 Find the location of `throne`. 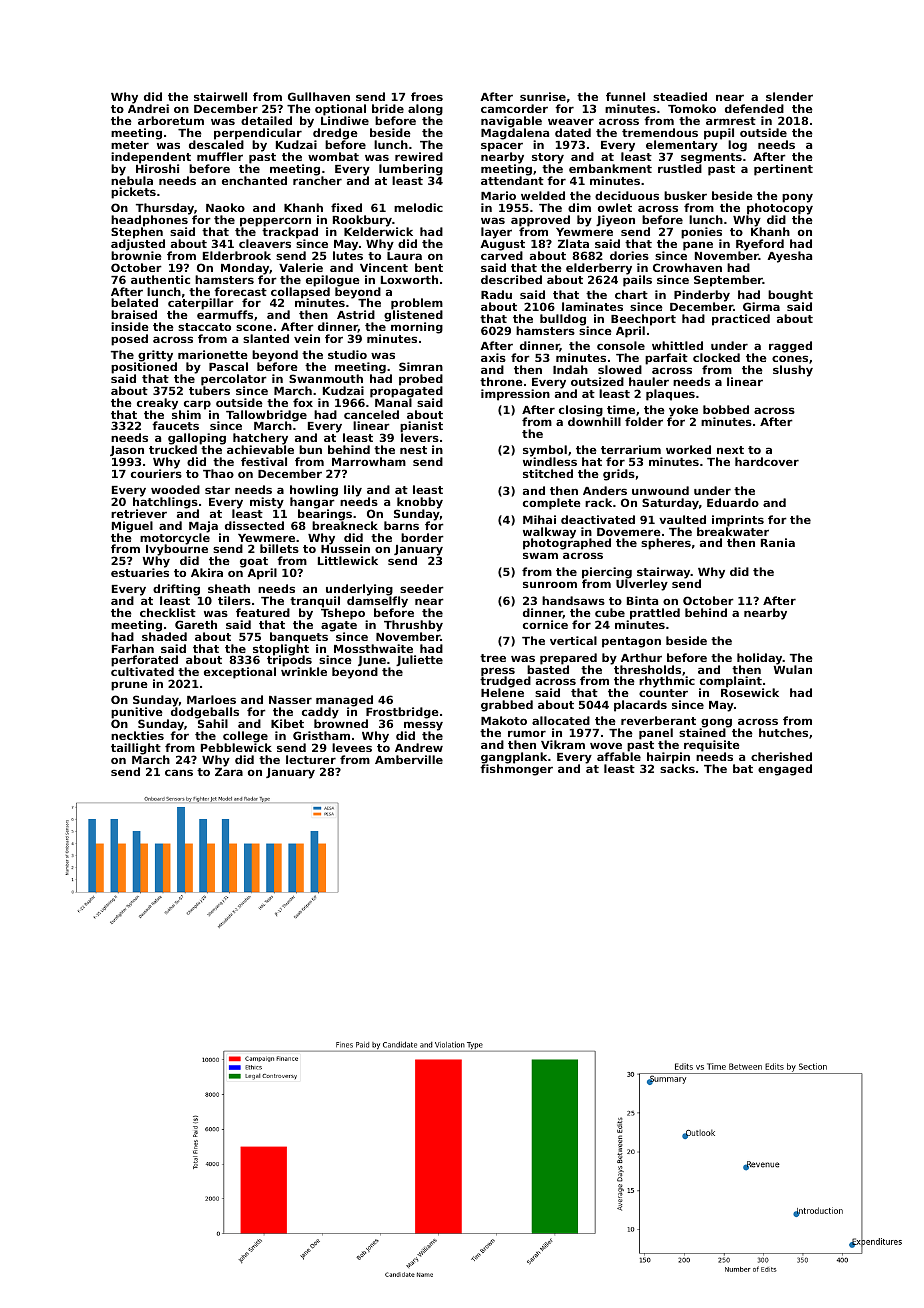

throne is located at coordinates (501, 381).
